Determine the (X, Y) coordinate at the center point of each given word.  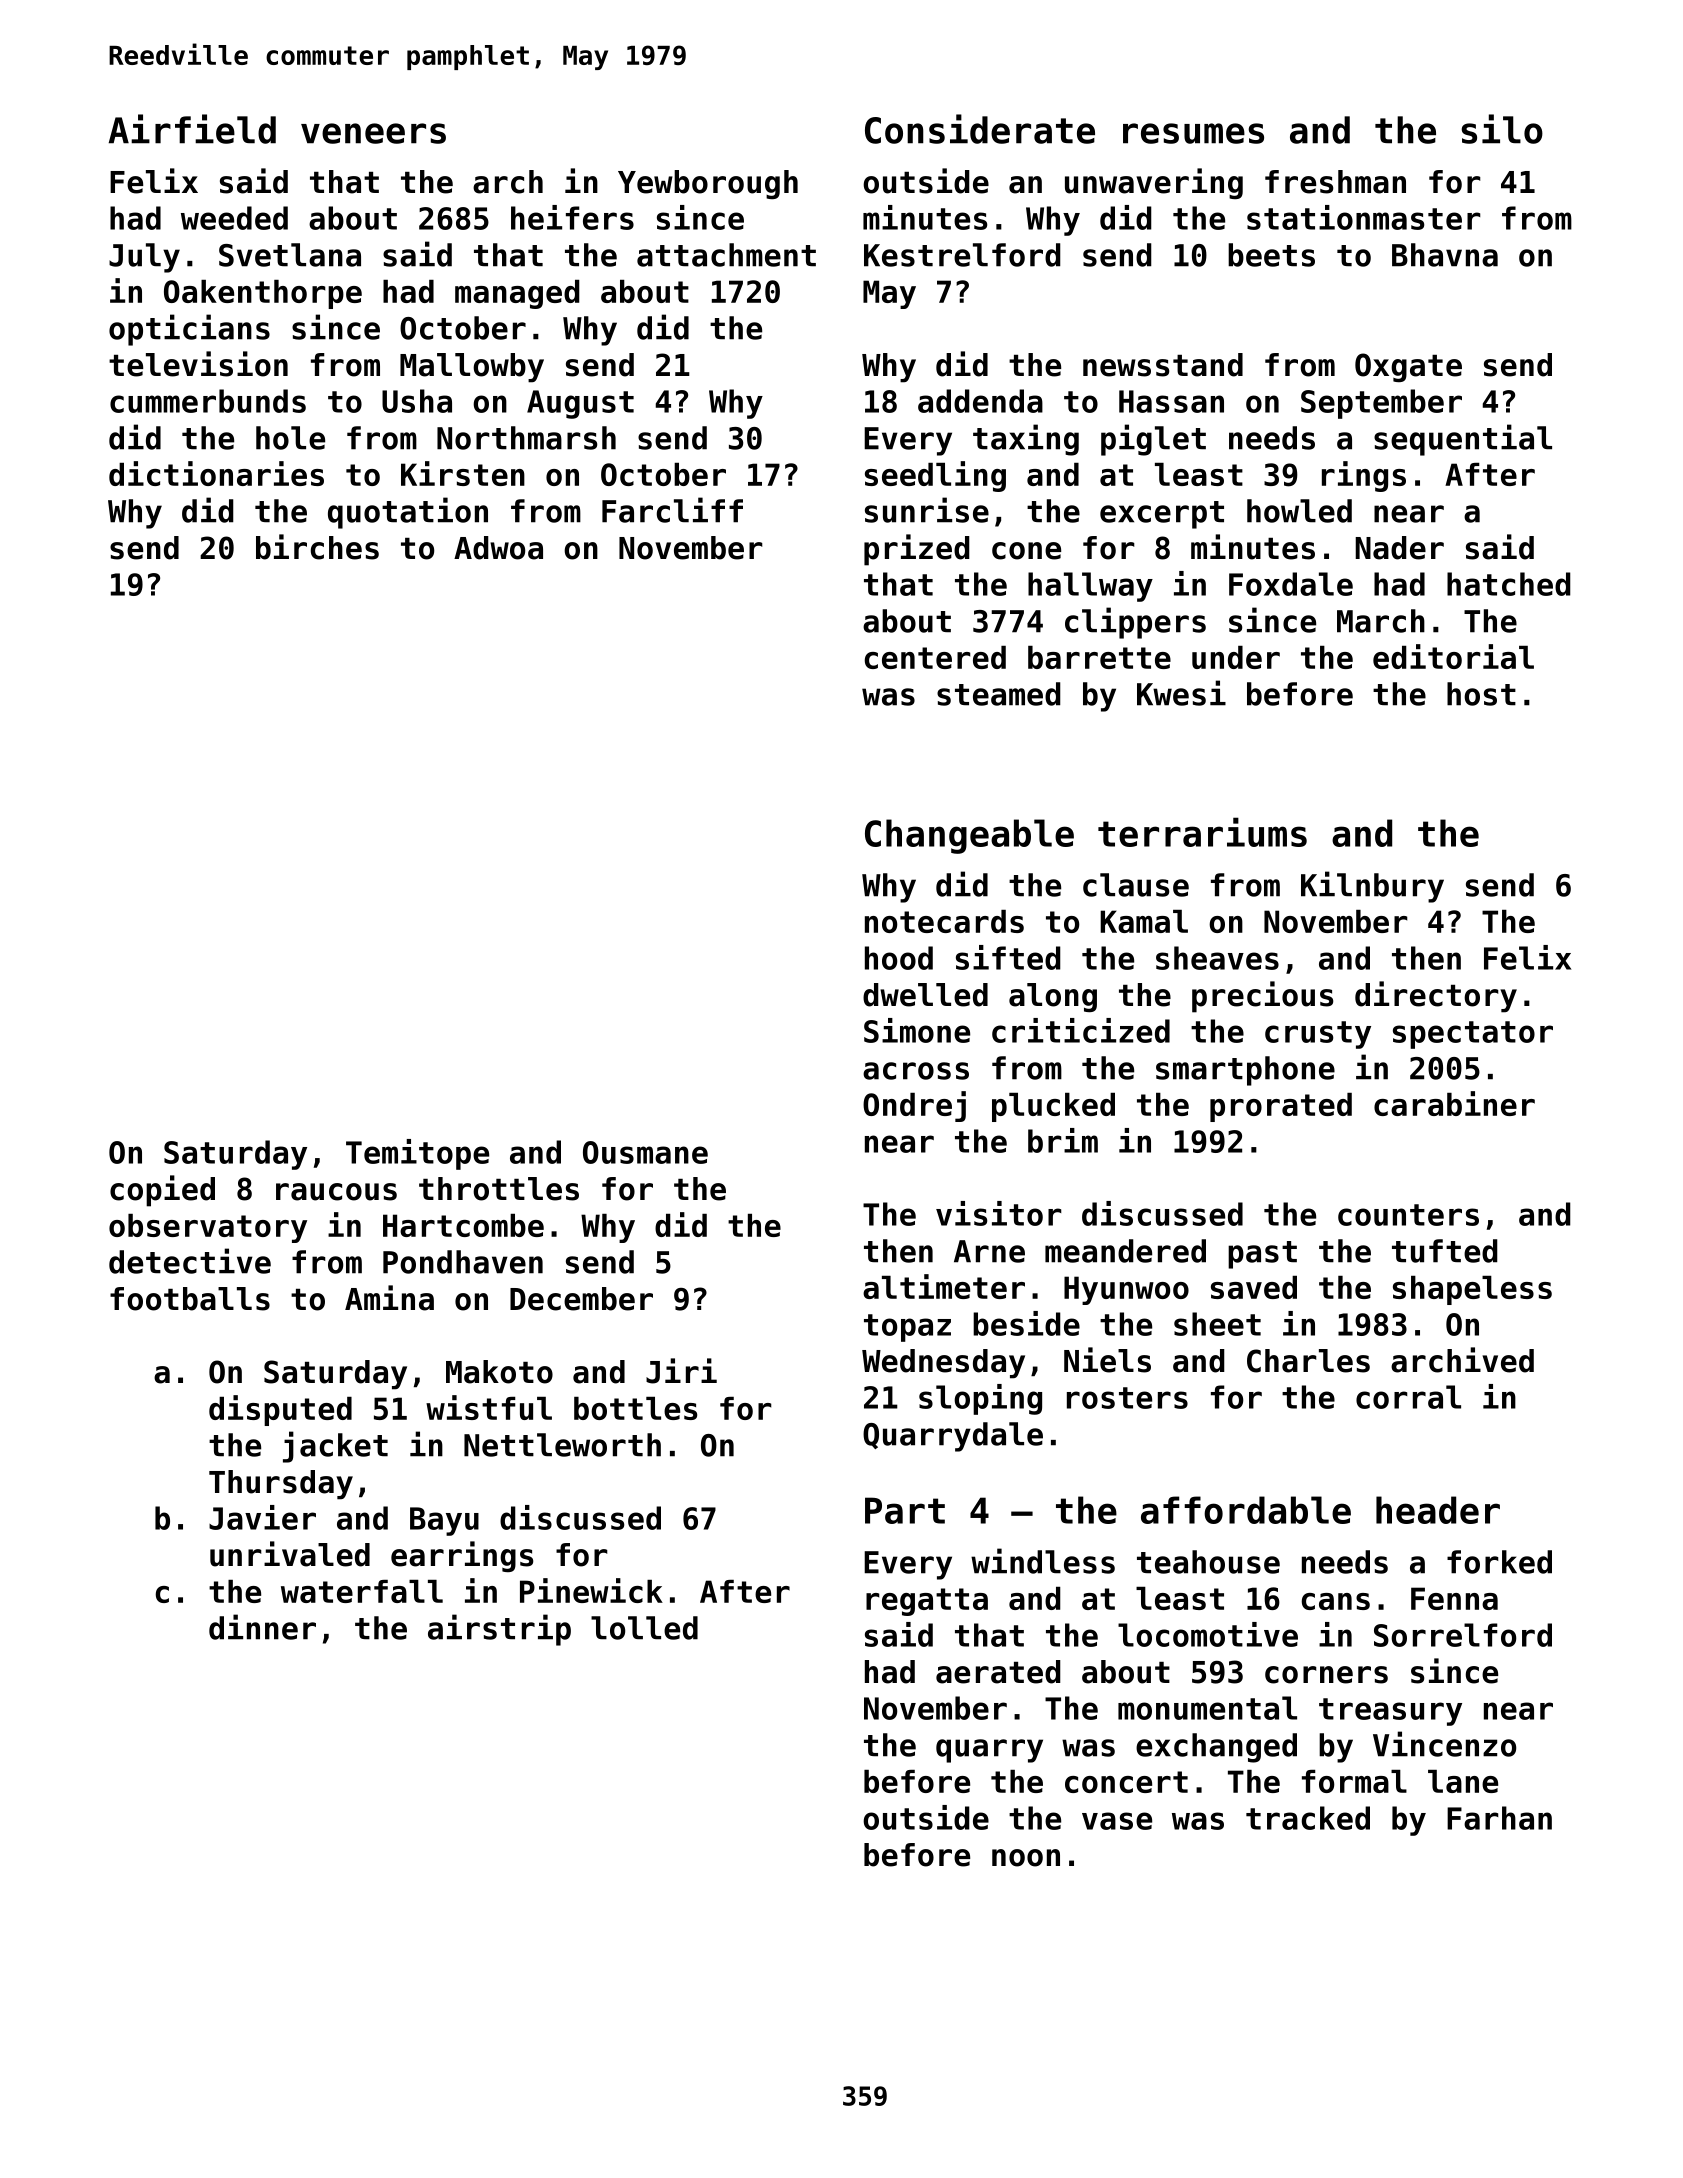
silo (1502, 129)
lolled (644, 1628)
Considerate (980, 129)
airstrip (499, 1630)
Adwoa (498, 548)
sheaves (1217, 958)
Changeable (969, 836)
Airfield (192, 129)
